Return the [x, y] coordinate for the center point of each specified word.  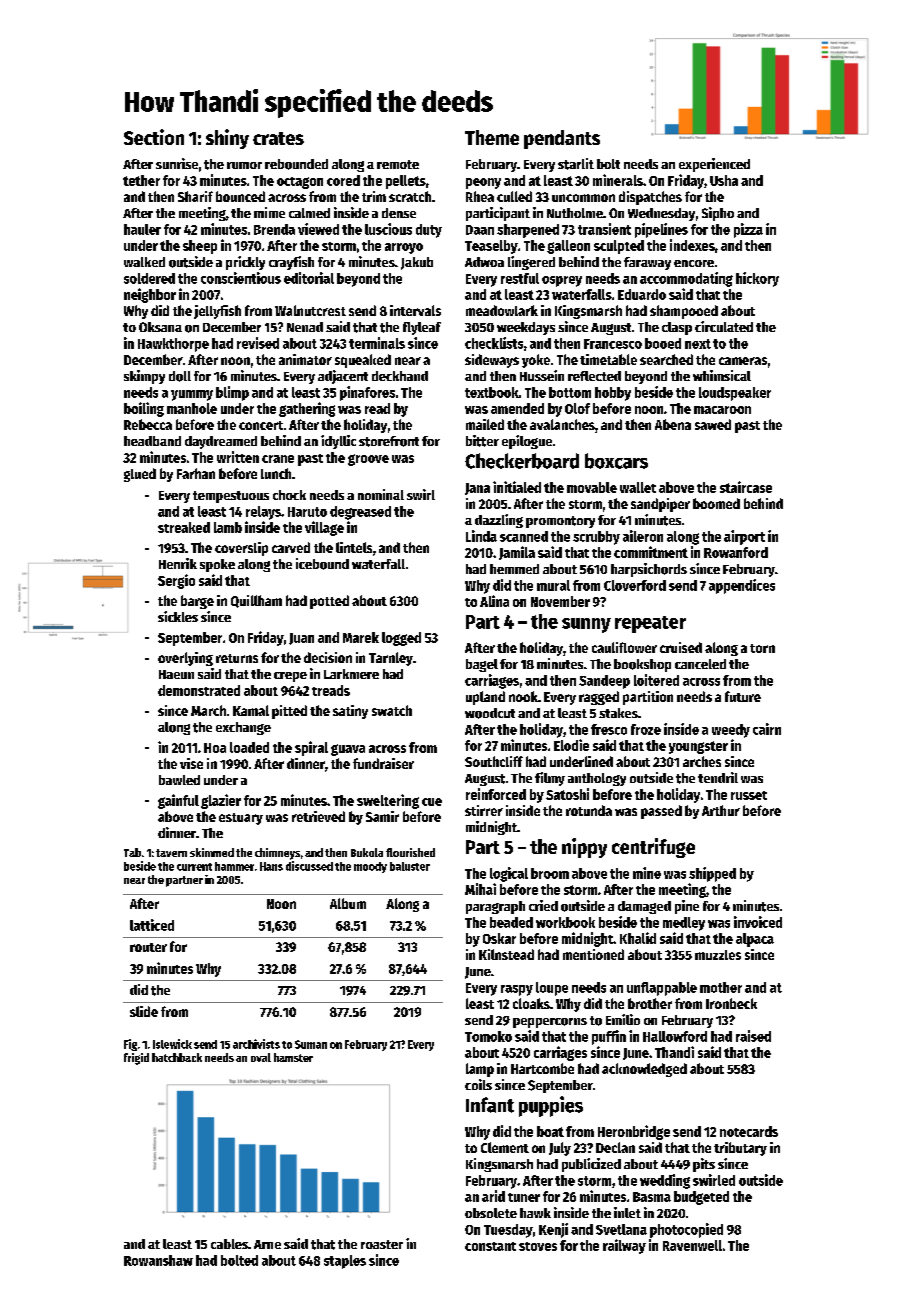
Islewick [172, 1044]
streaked [184, 527]
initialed [517, 487]
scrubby [596, 538]
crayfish [291, 263]
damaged [644, 907]
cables [229, 1244]
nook [523, 696]
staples [345, 1262]
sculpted [619, 247]
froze [646, 729]
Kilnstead [506, 954]
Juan [301, 639]
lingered [531, 263]
